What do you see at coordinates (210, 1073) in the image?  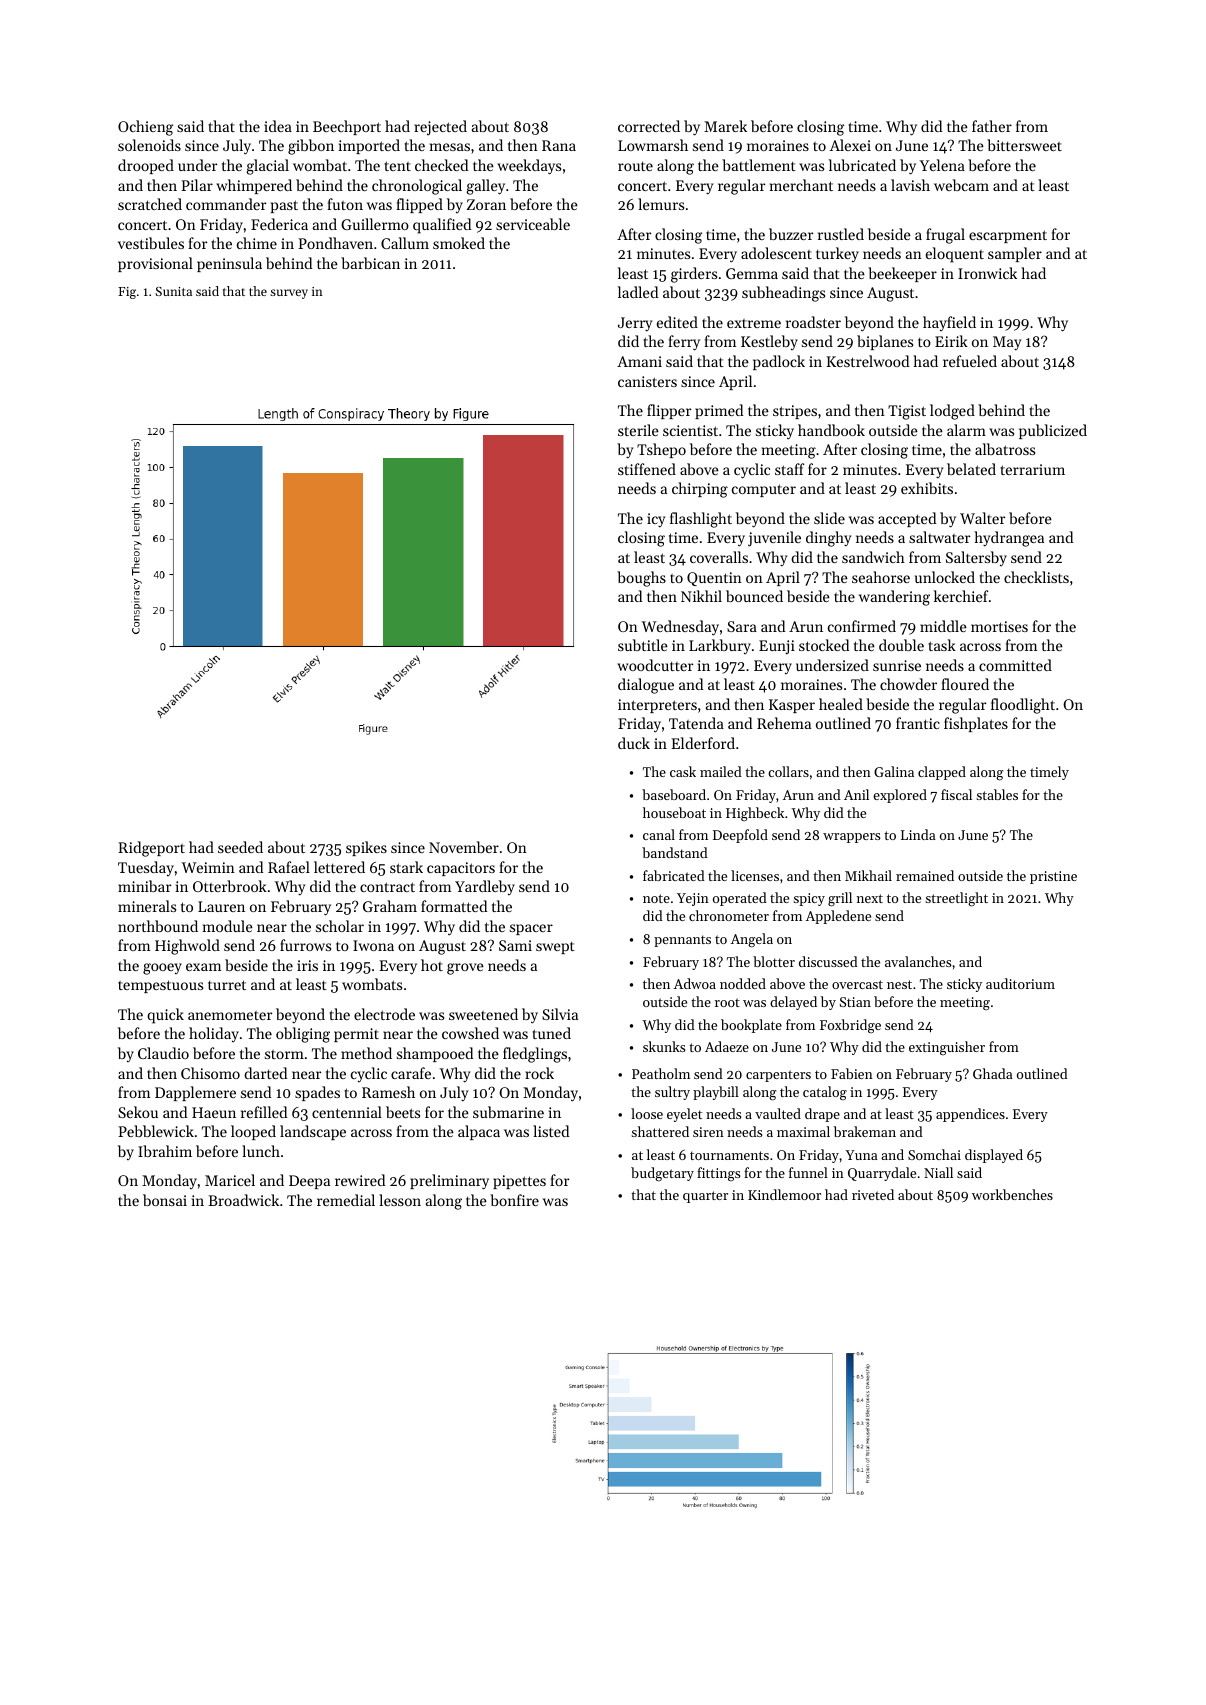 I see `Chisomo` at bounding box center [210, 1073].
